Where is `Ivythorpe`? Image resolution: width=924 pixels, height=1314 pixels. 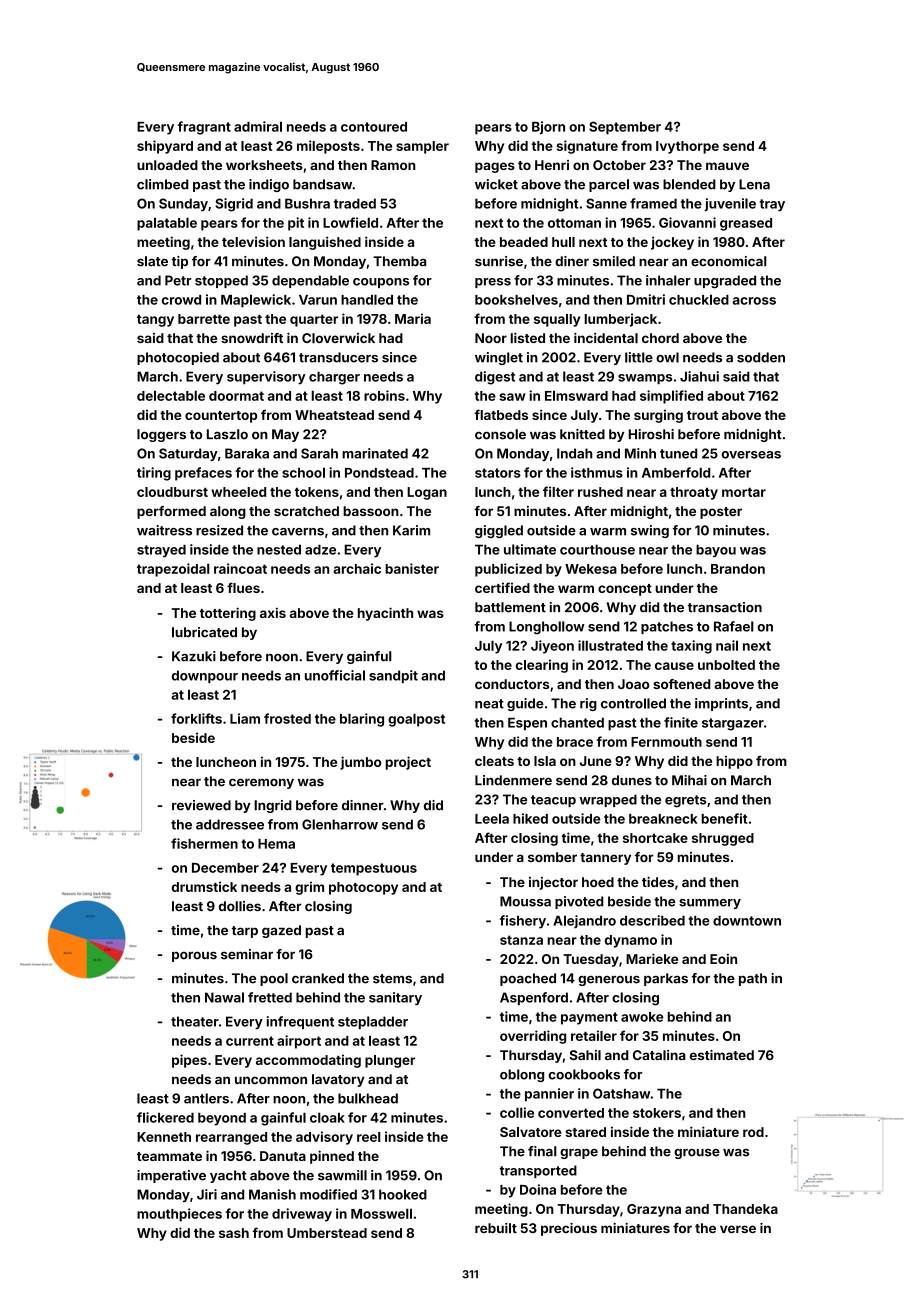 Ivythorpe is located at coordinates (687, 147).
